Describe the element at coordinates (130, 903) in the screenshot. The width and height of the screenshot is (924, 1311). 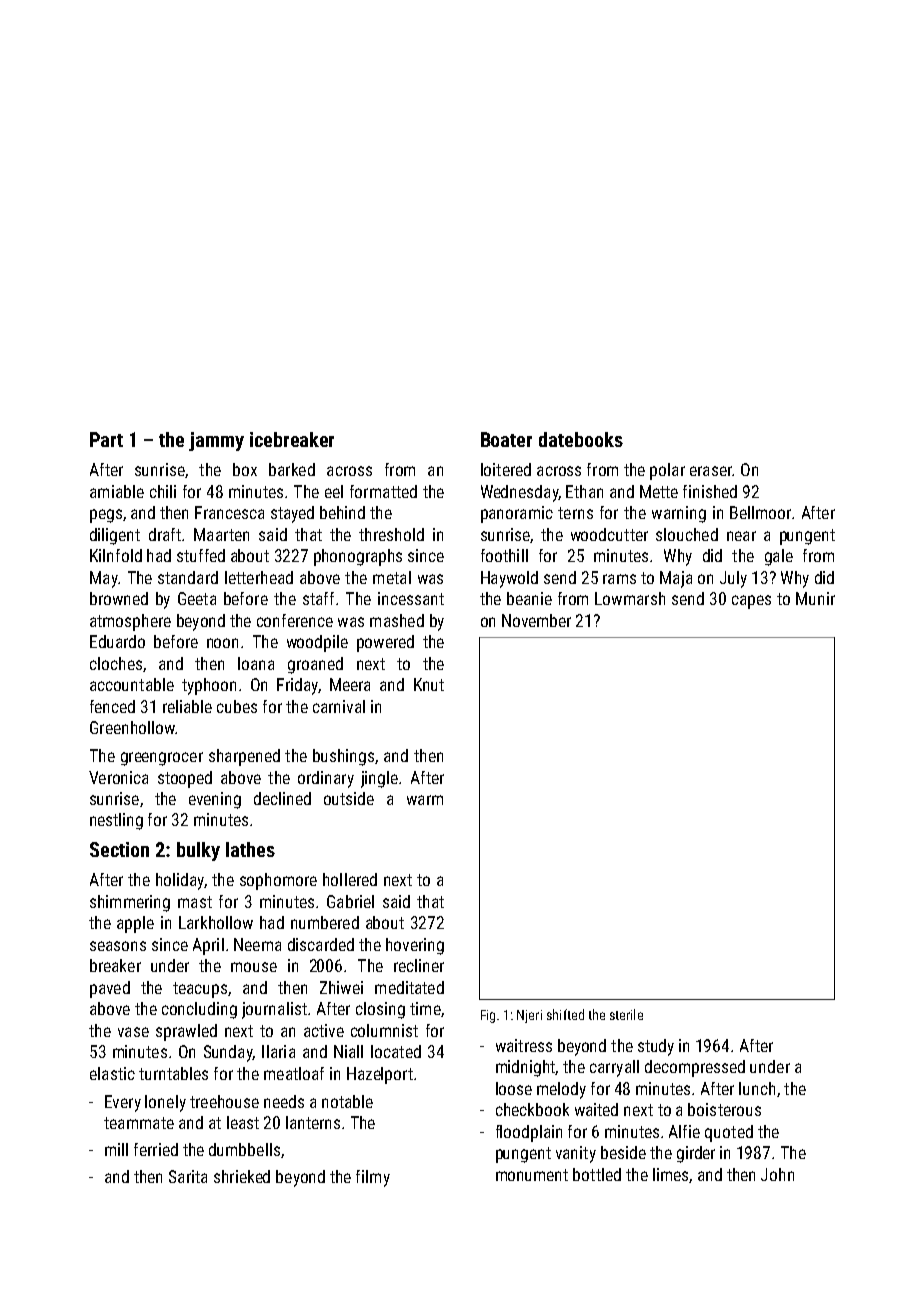
I see `shimmering` at that location.
